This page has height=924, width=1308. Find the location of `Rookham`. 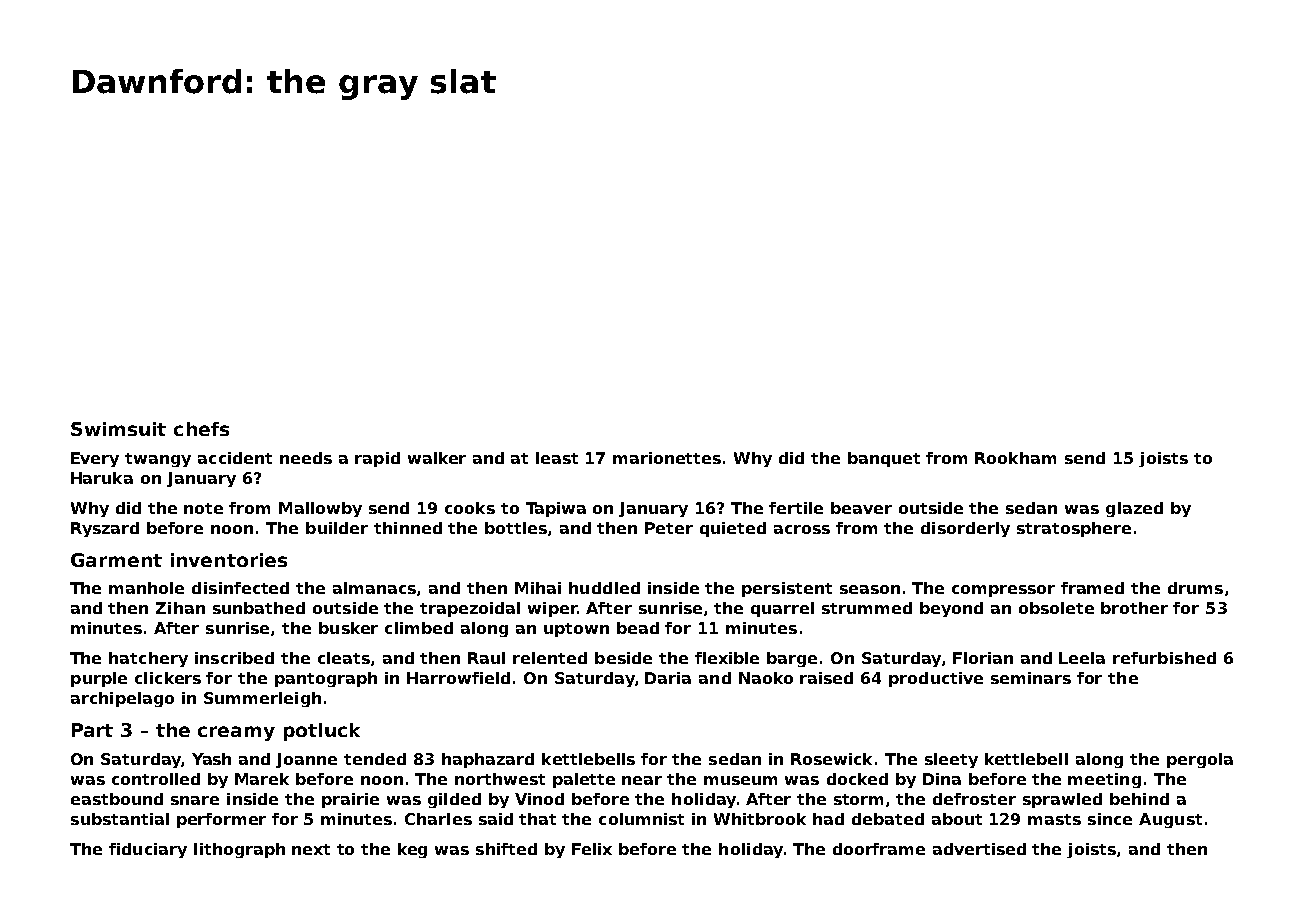

Rookham is located at coordinates (1015, 458).
